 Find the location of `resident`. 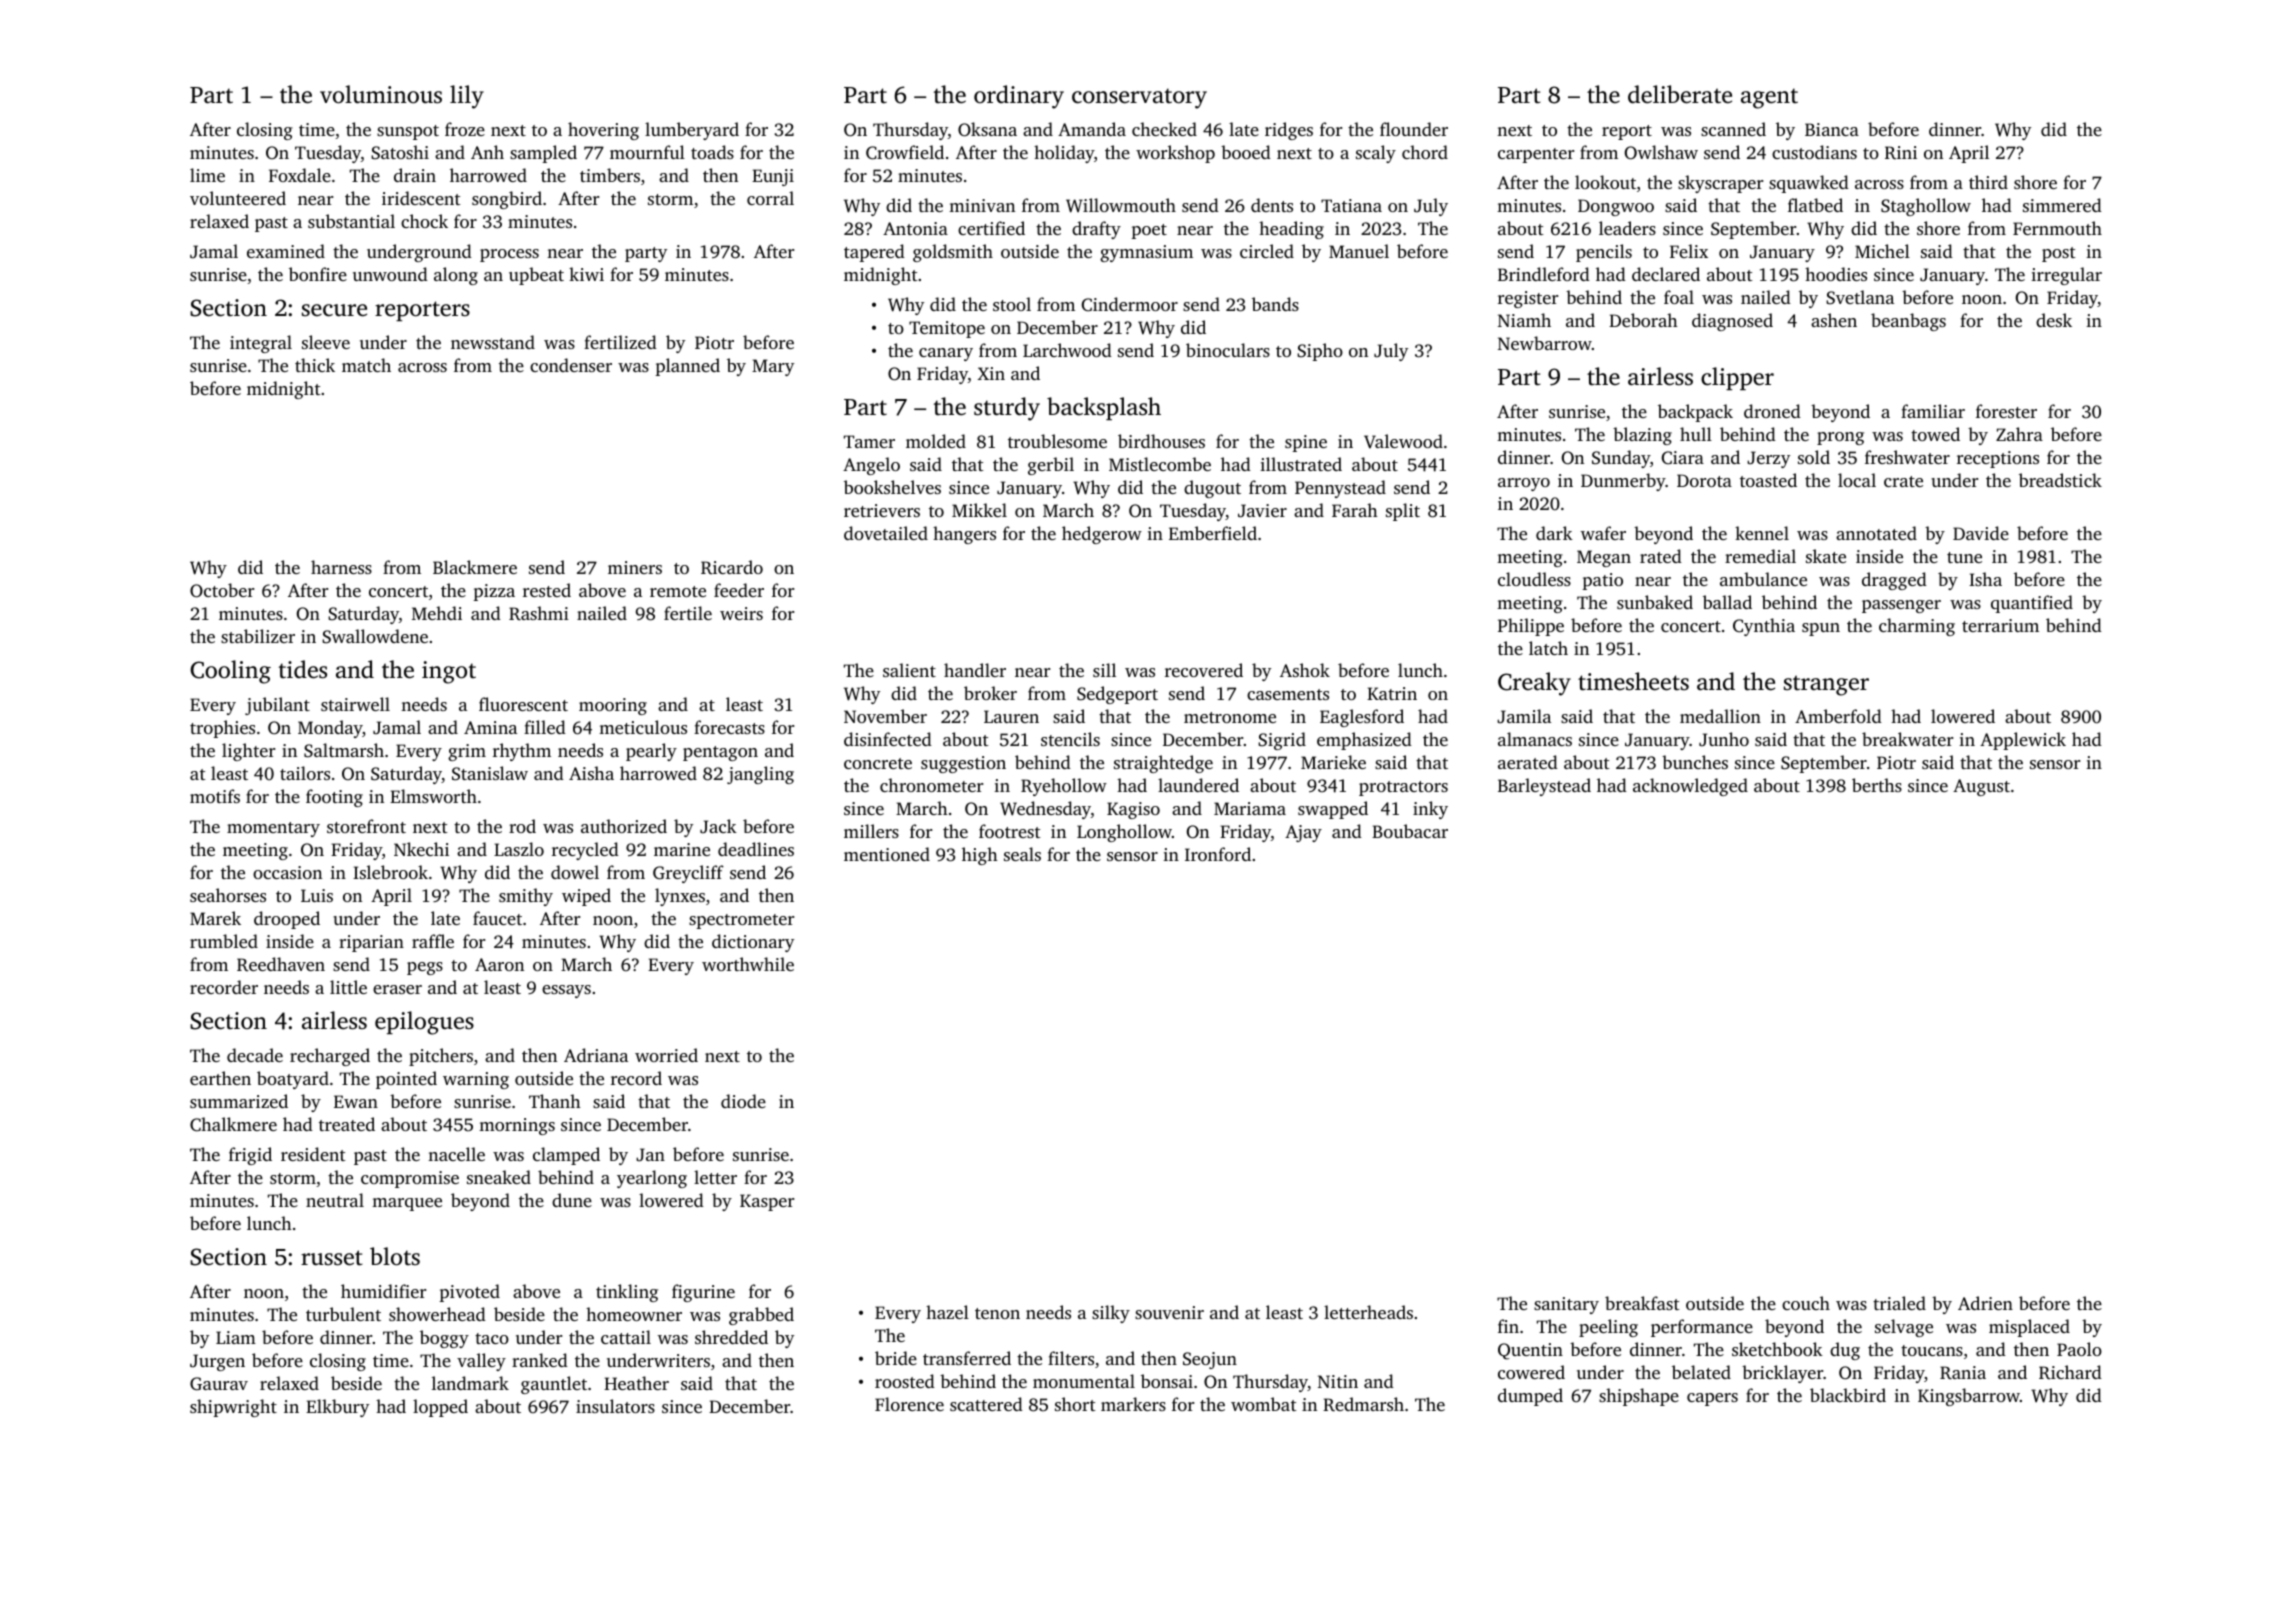

resident is located at coordinates (313, 1154).
